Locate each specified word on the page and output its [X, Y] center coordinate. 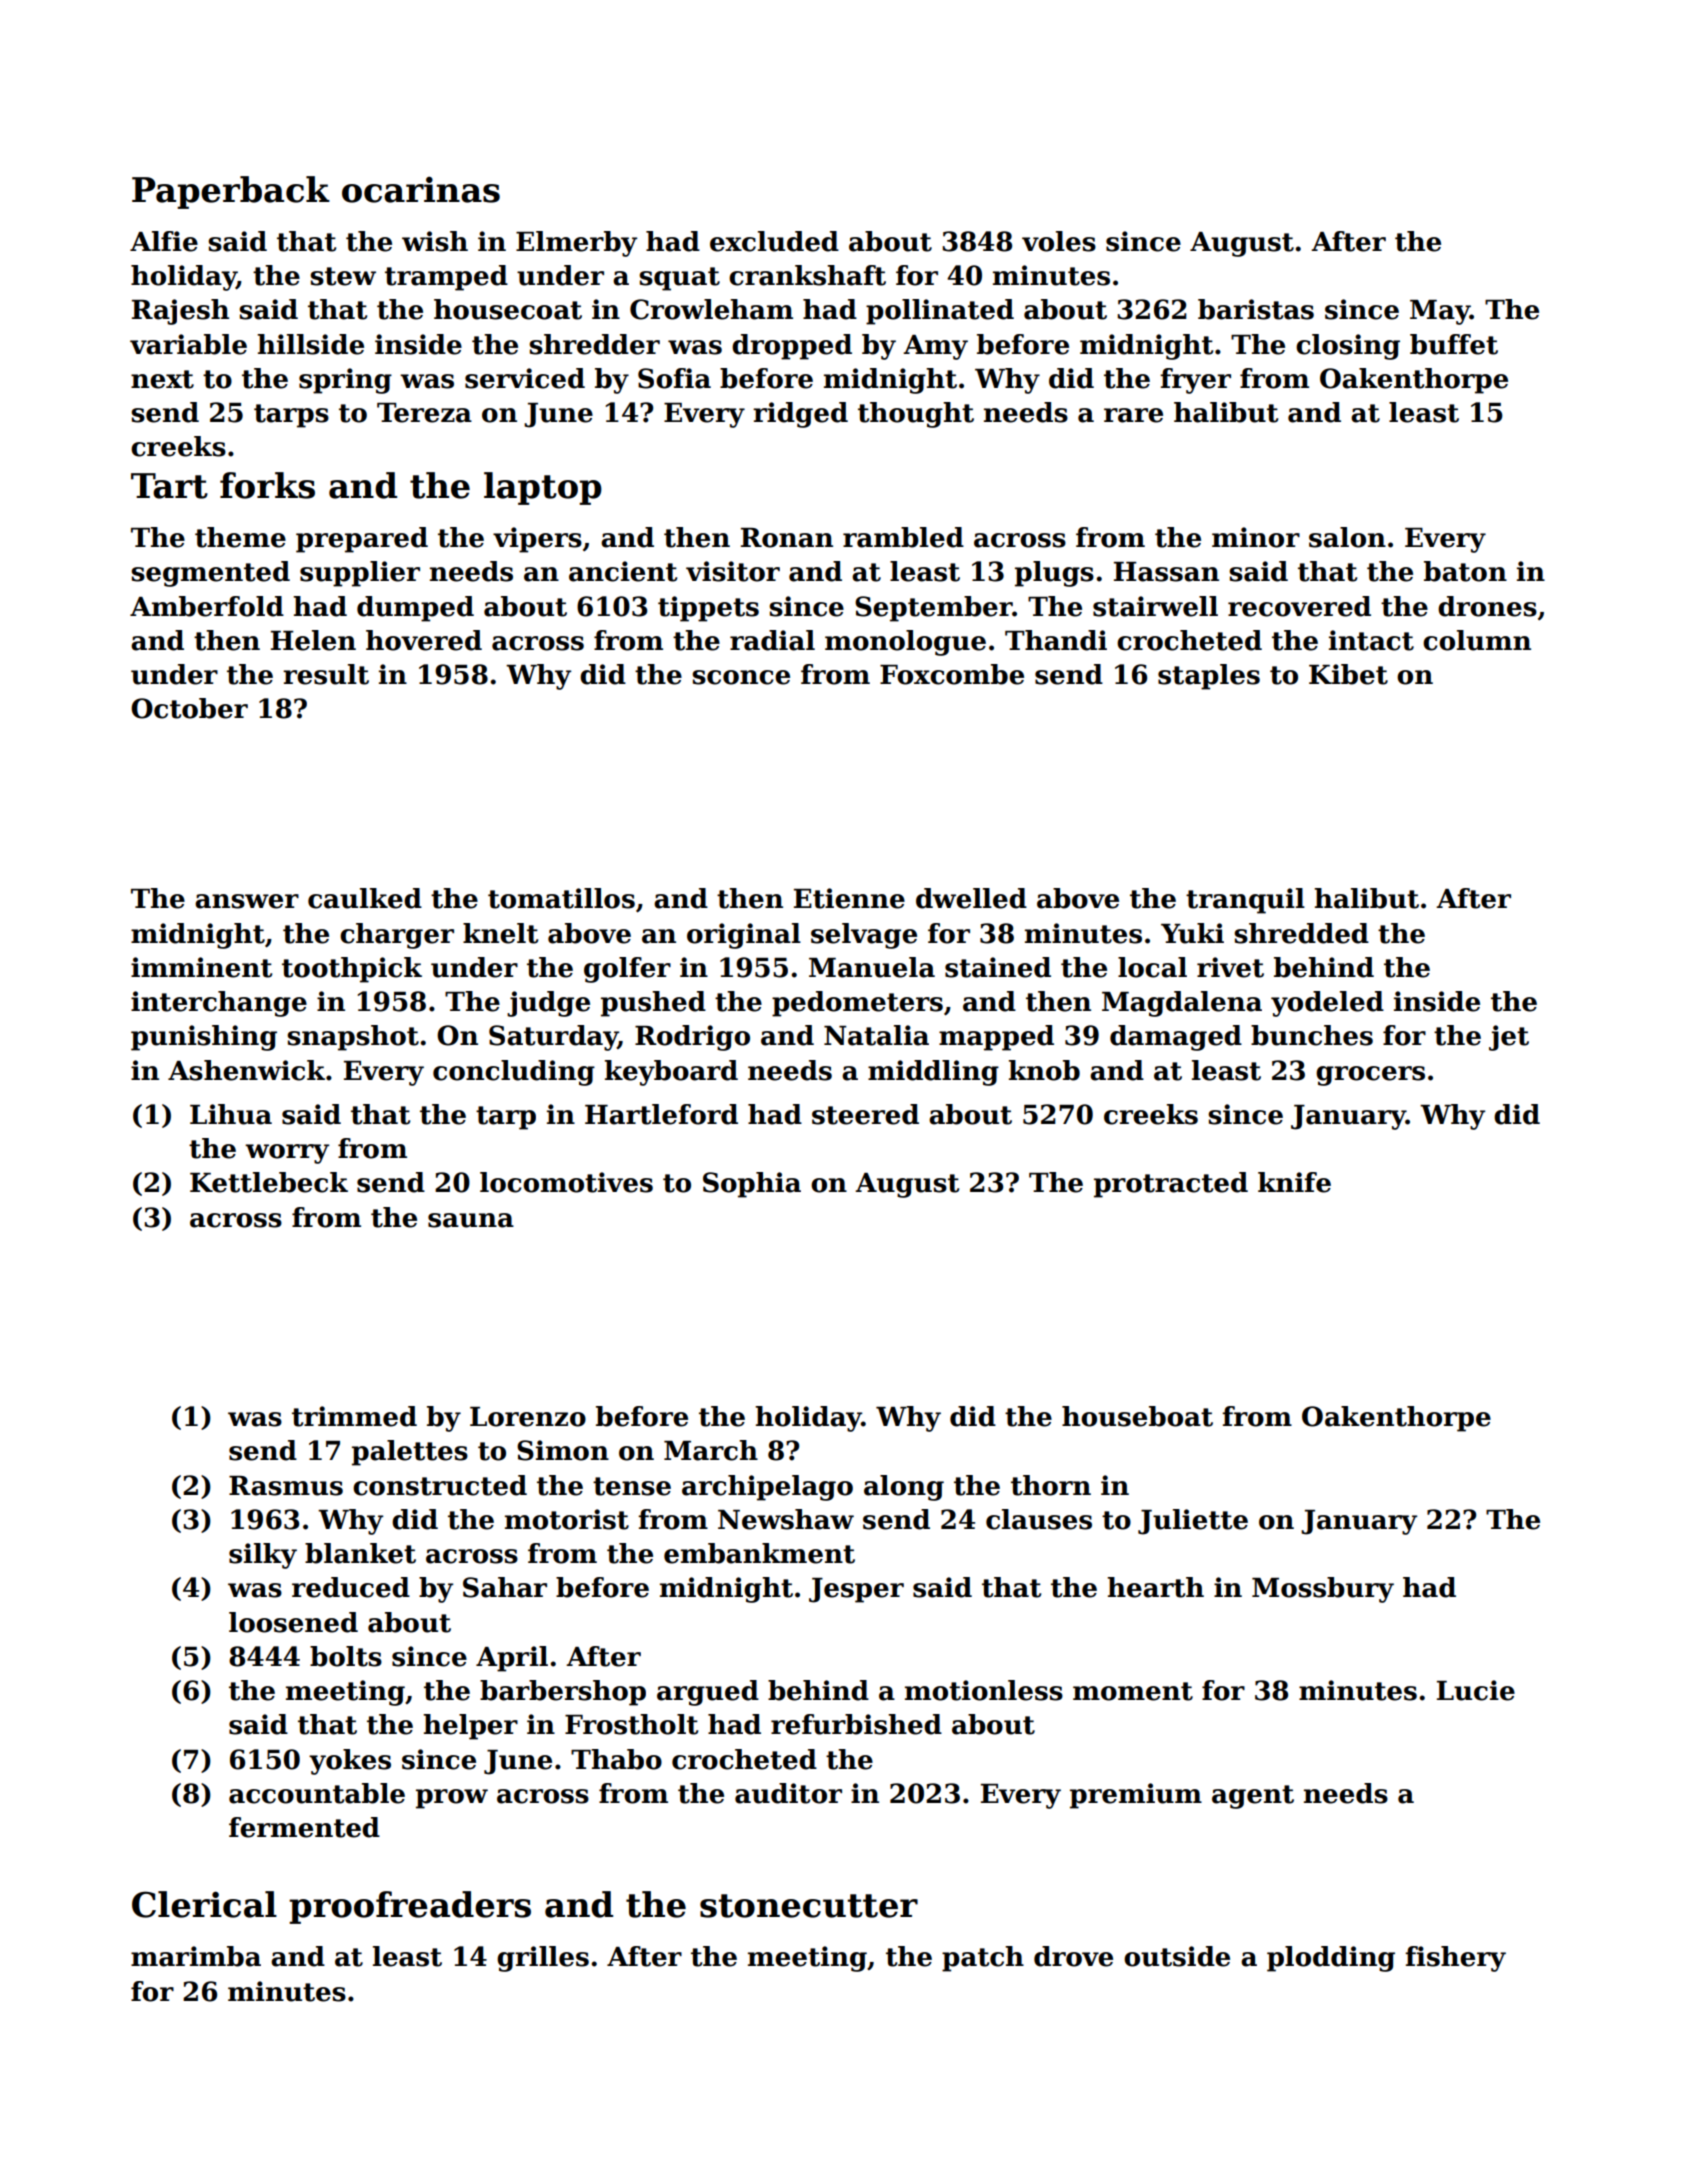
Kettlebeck [269, 1182]
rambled [903, 537]
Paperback [231, 192]
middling [933, 1073]
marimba [196, 1956]
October [189, 708]
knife [1294, 1182]
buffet [1454, 344]
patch [983, 1959]
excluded [774, 241]
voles [1059, 241]
